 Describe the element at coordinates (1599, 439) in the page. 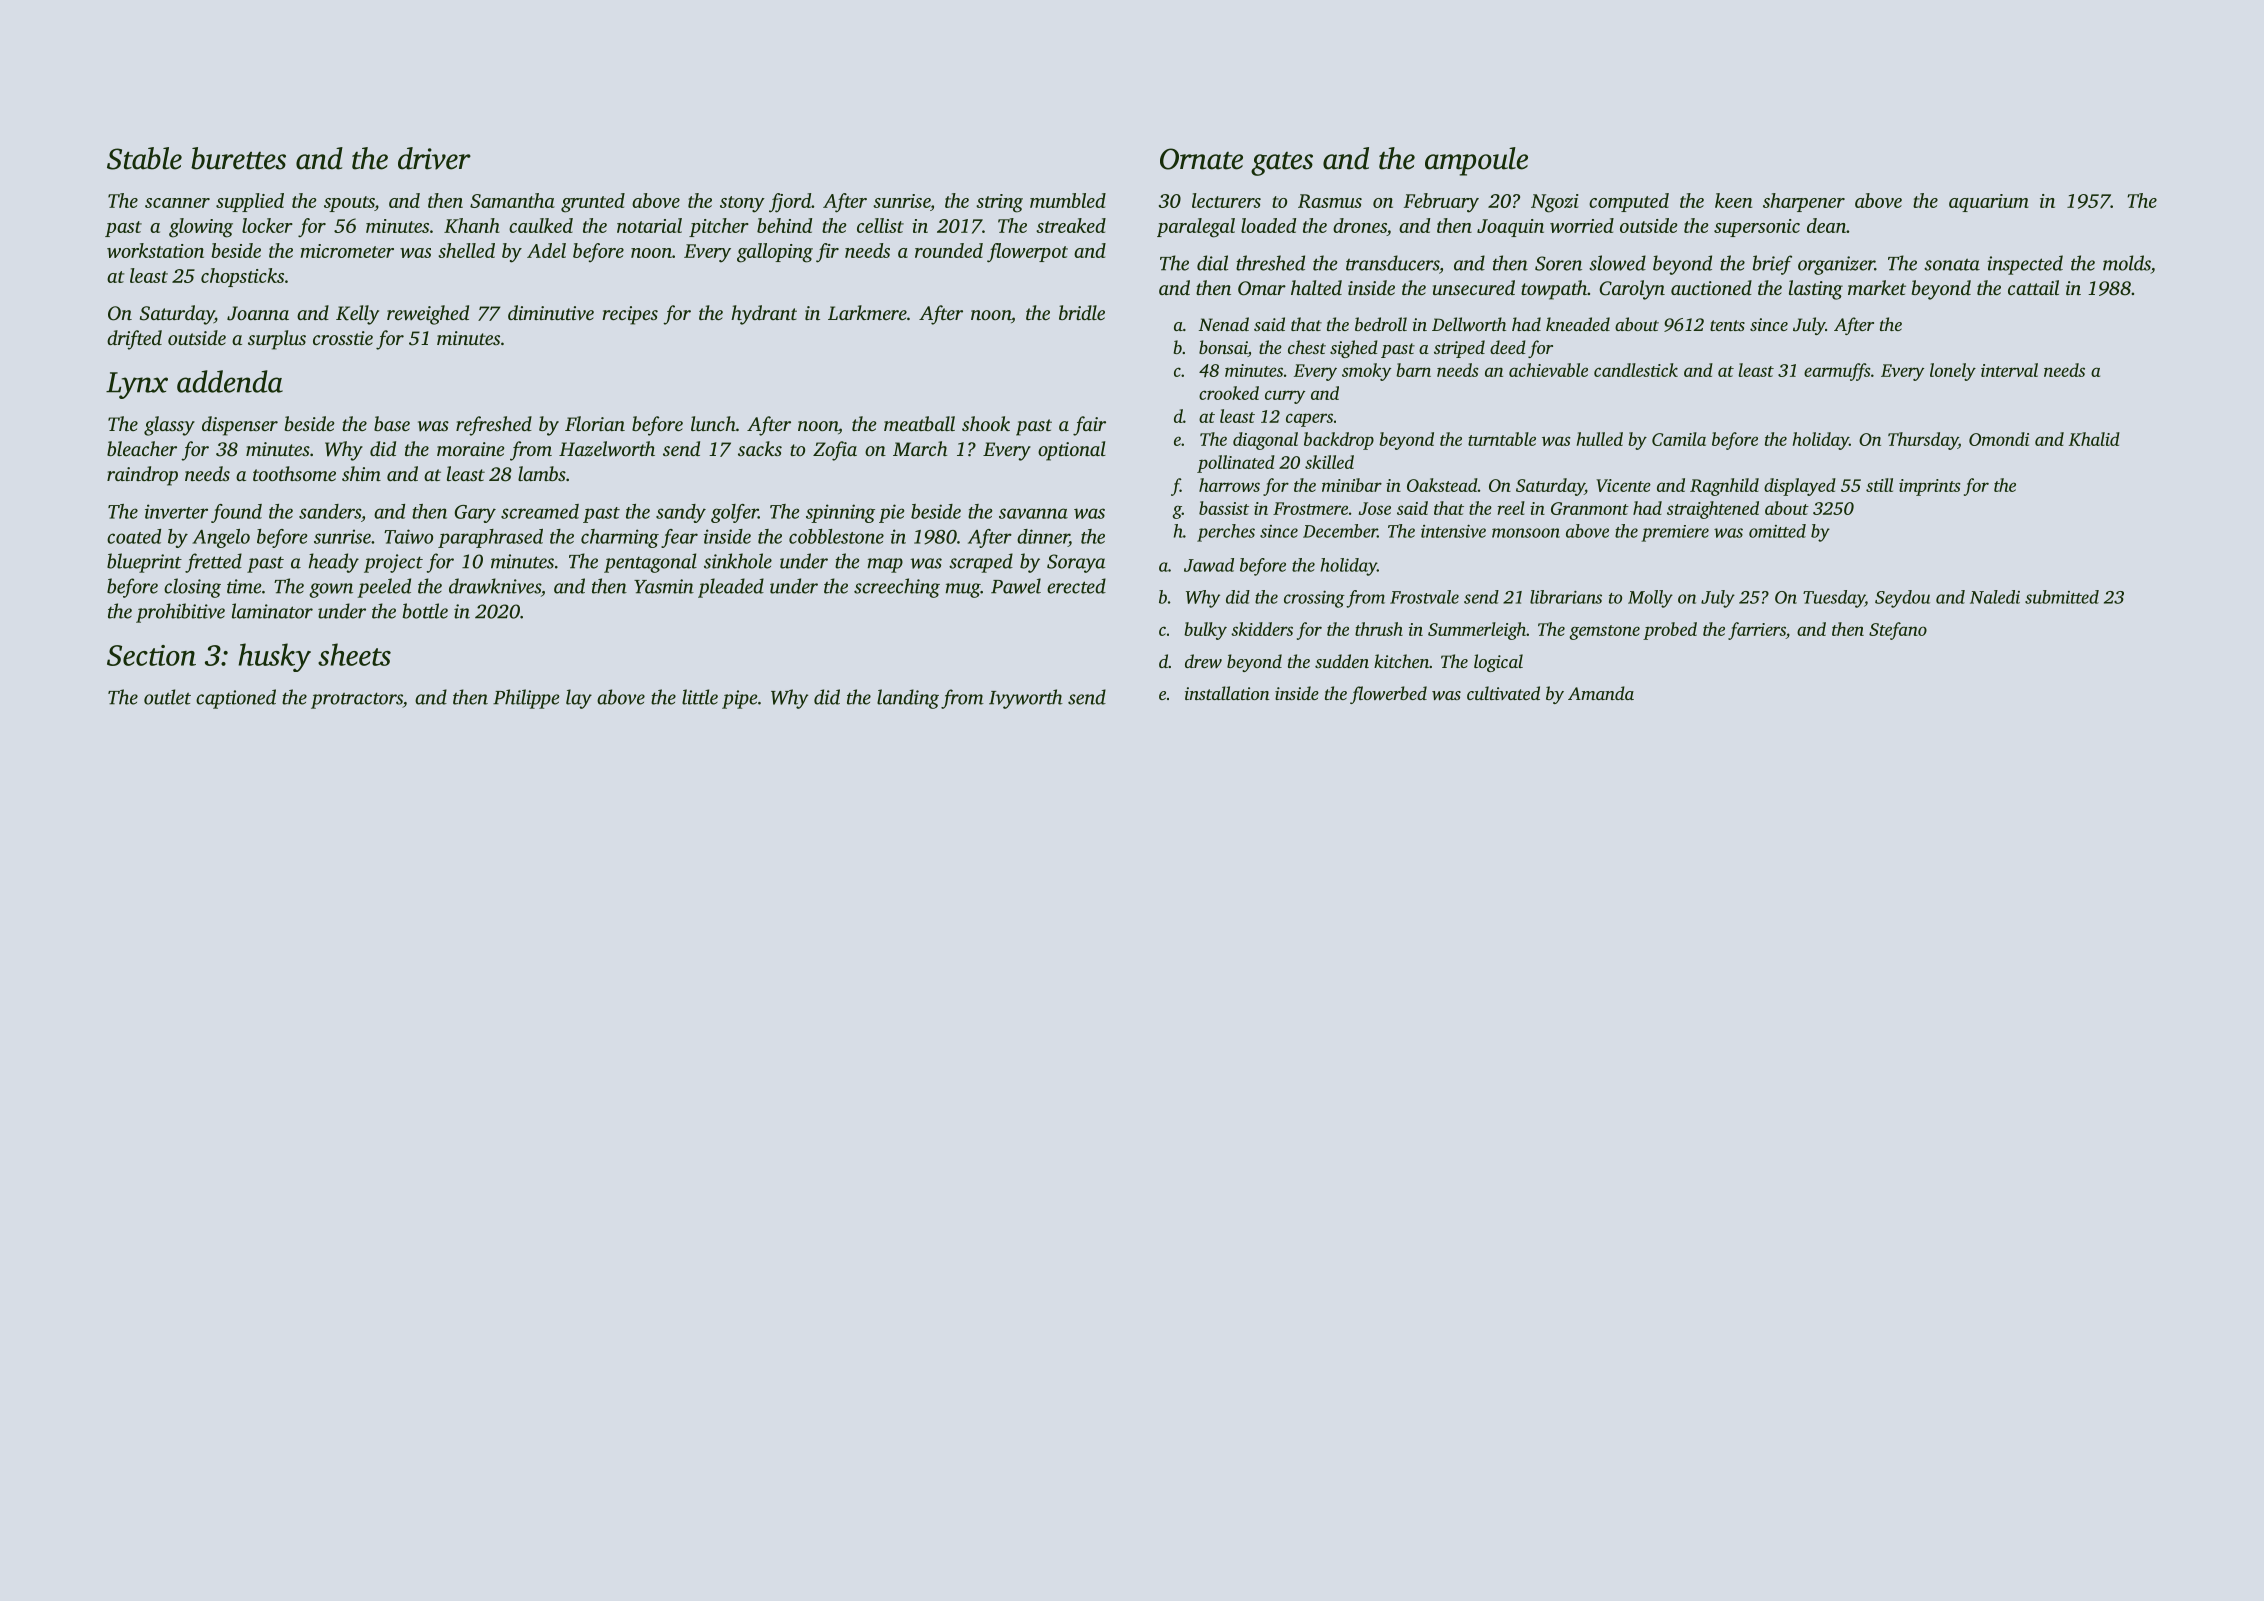

I see `hulled` at that location.
